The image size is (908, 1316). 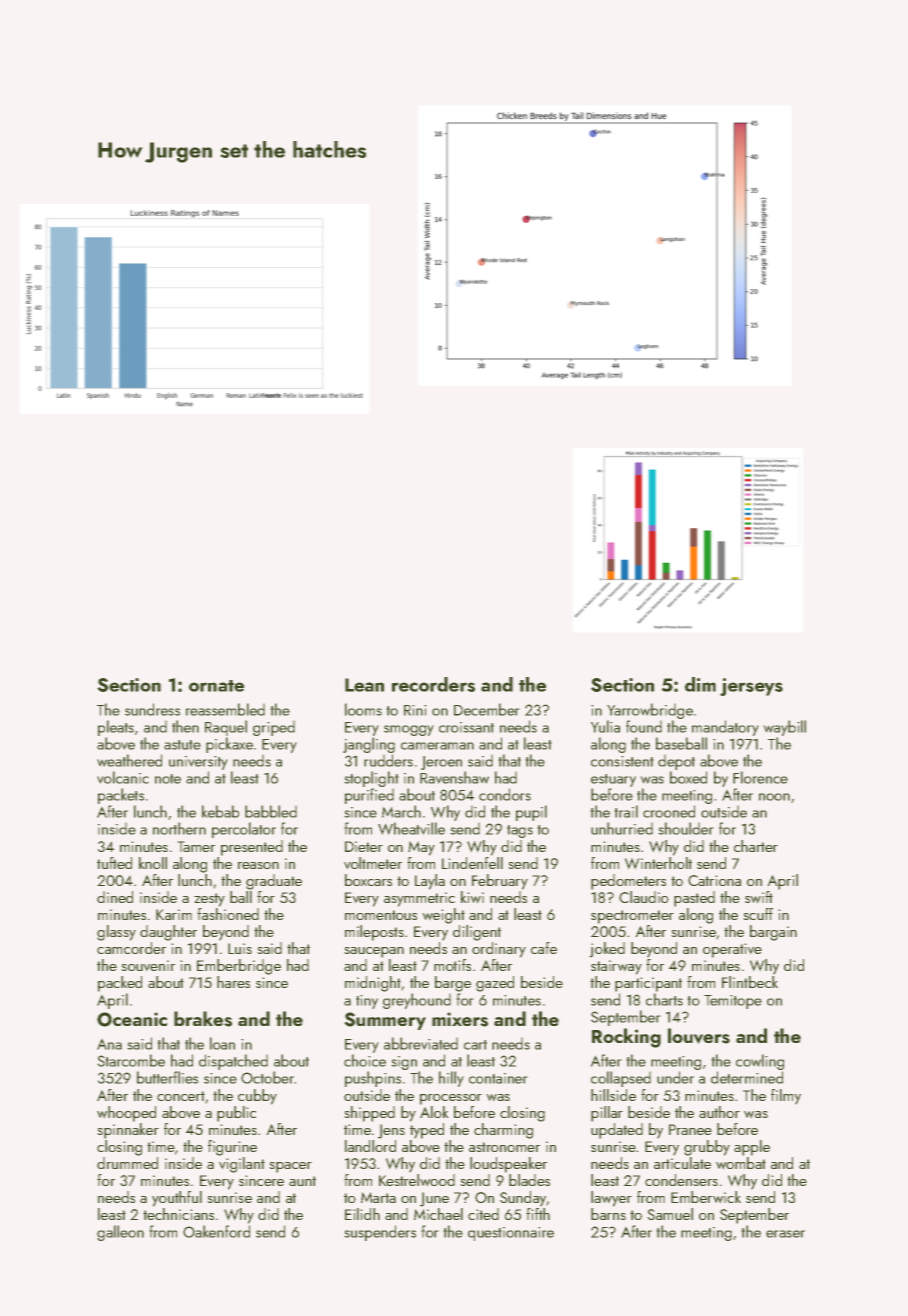 I want to click on collapsed, so click(x=621, y=1079).
